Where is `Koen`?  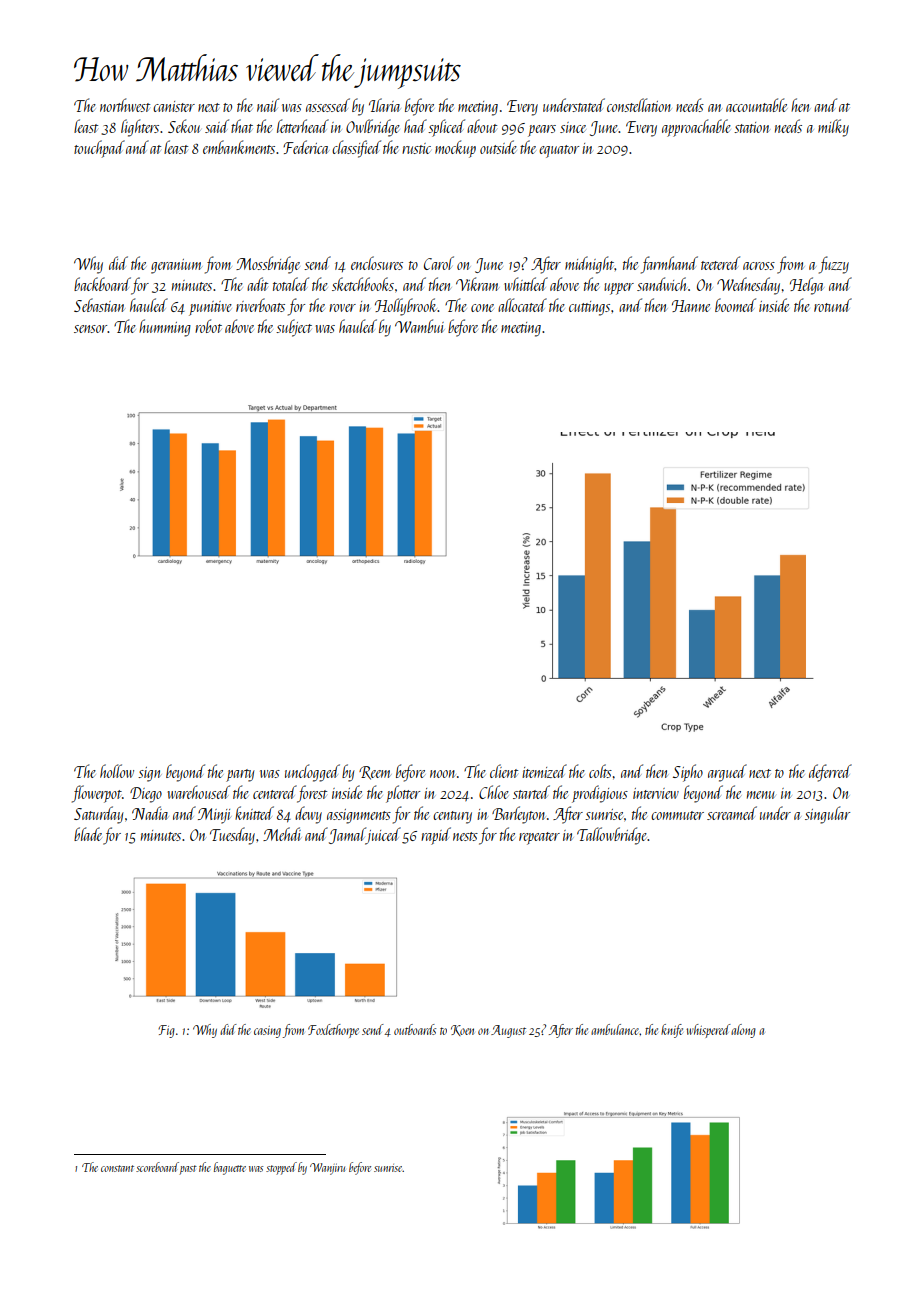
Koen is located at coordinates (462, 1030).
